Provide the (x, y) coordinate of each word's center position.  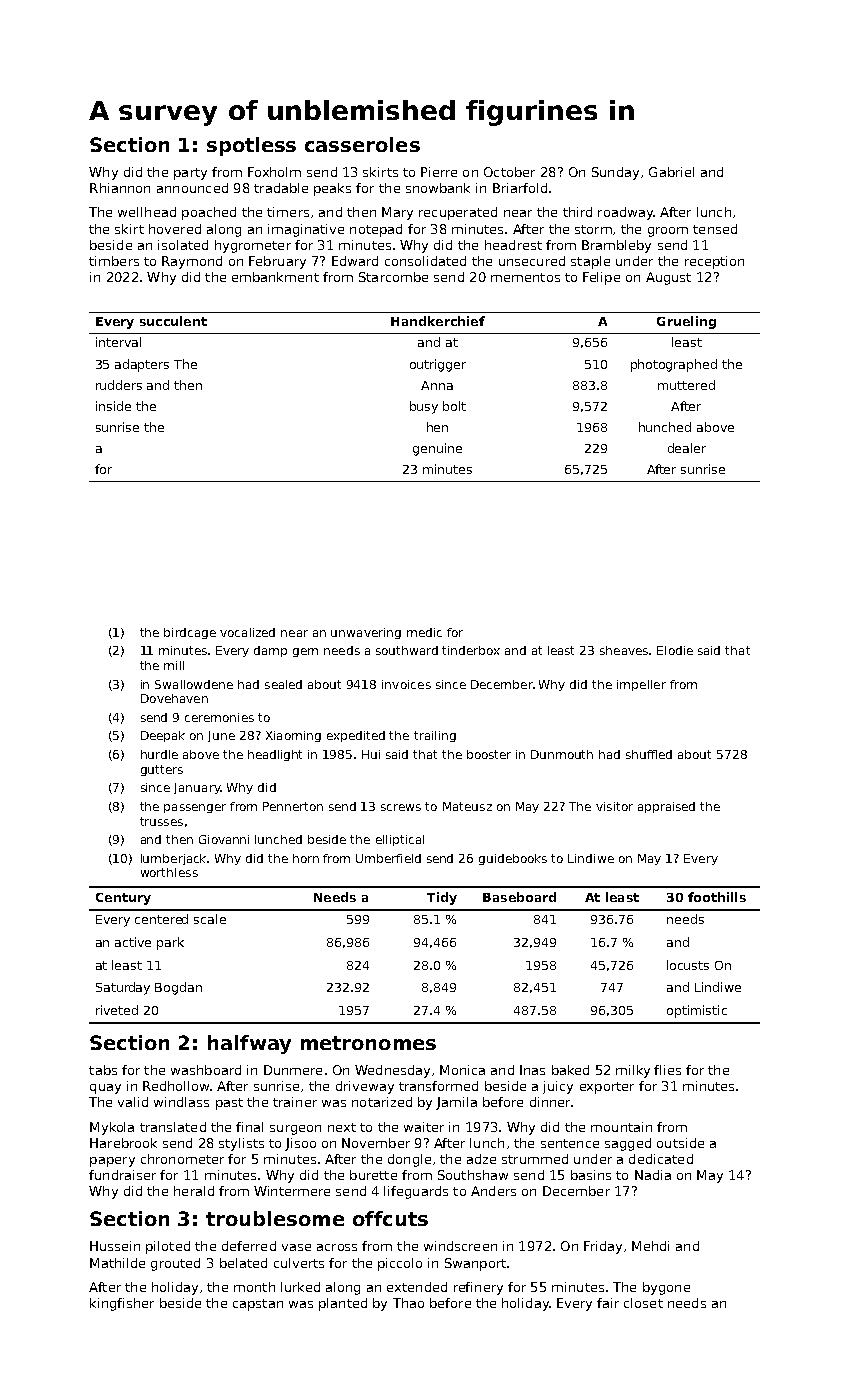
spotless (251, 146)
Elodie (675, 650)
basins (591, 1175)
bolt (454, 406)
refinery (478, 1288)
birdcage (190, 633)
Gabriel (671, 172)
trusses (161, 821)
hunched (665, 427)
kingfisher (122, 1304)
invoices (406, 684)
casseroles (362, 144)
